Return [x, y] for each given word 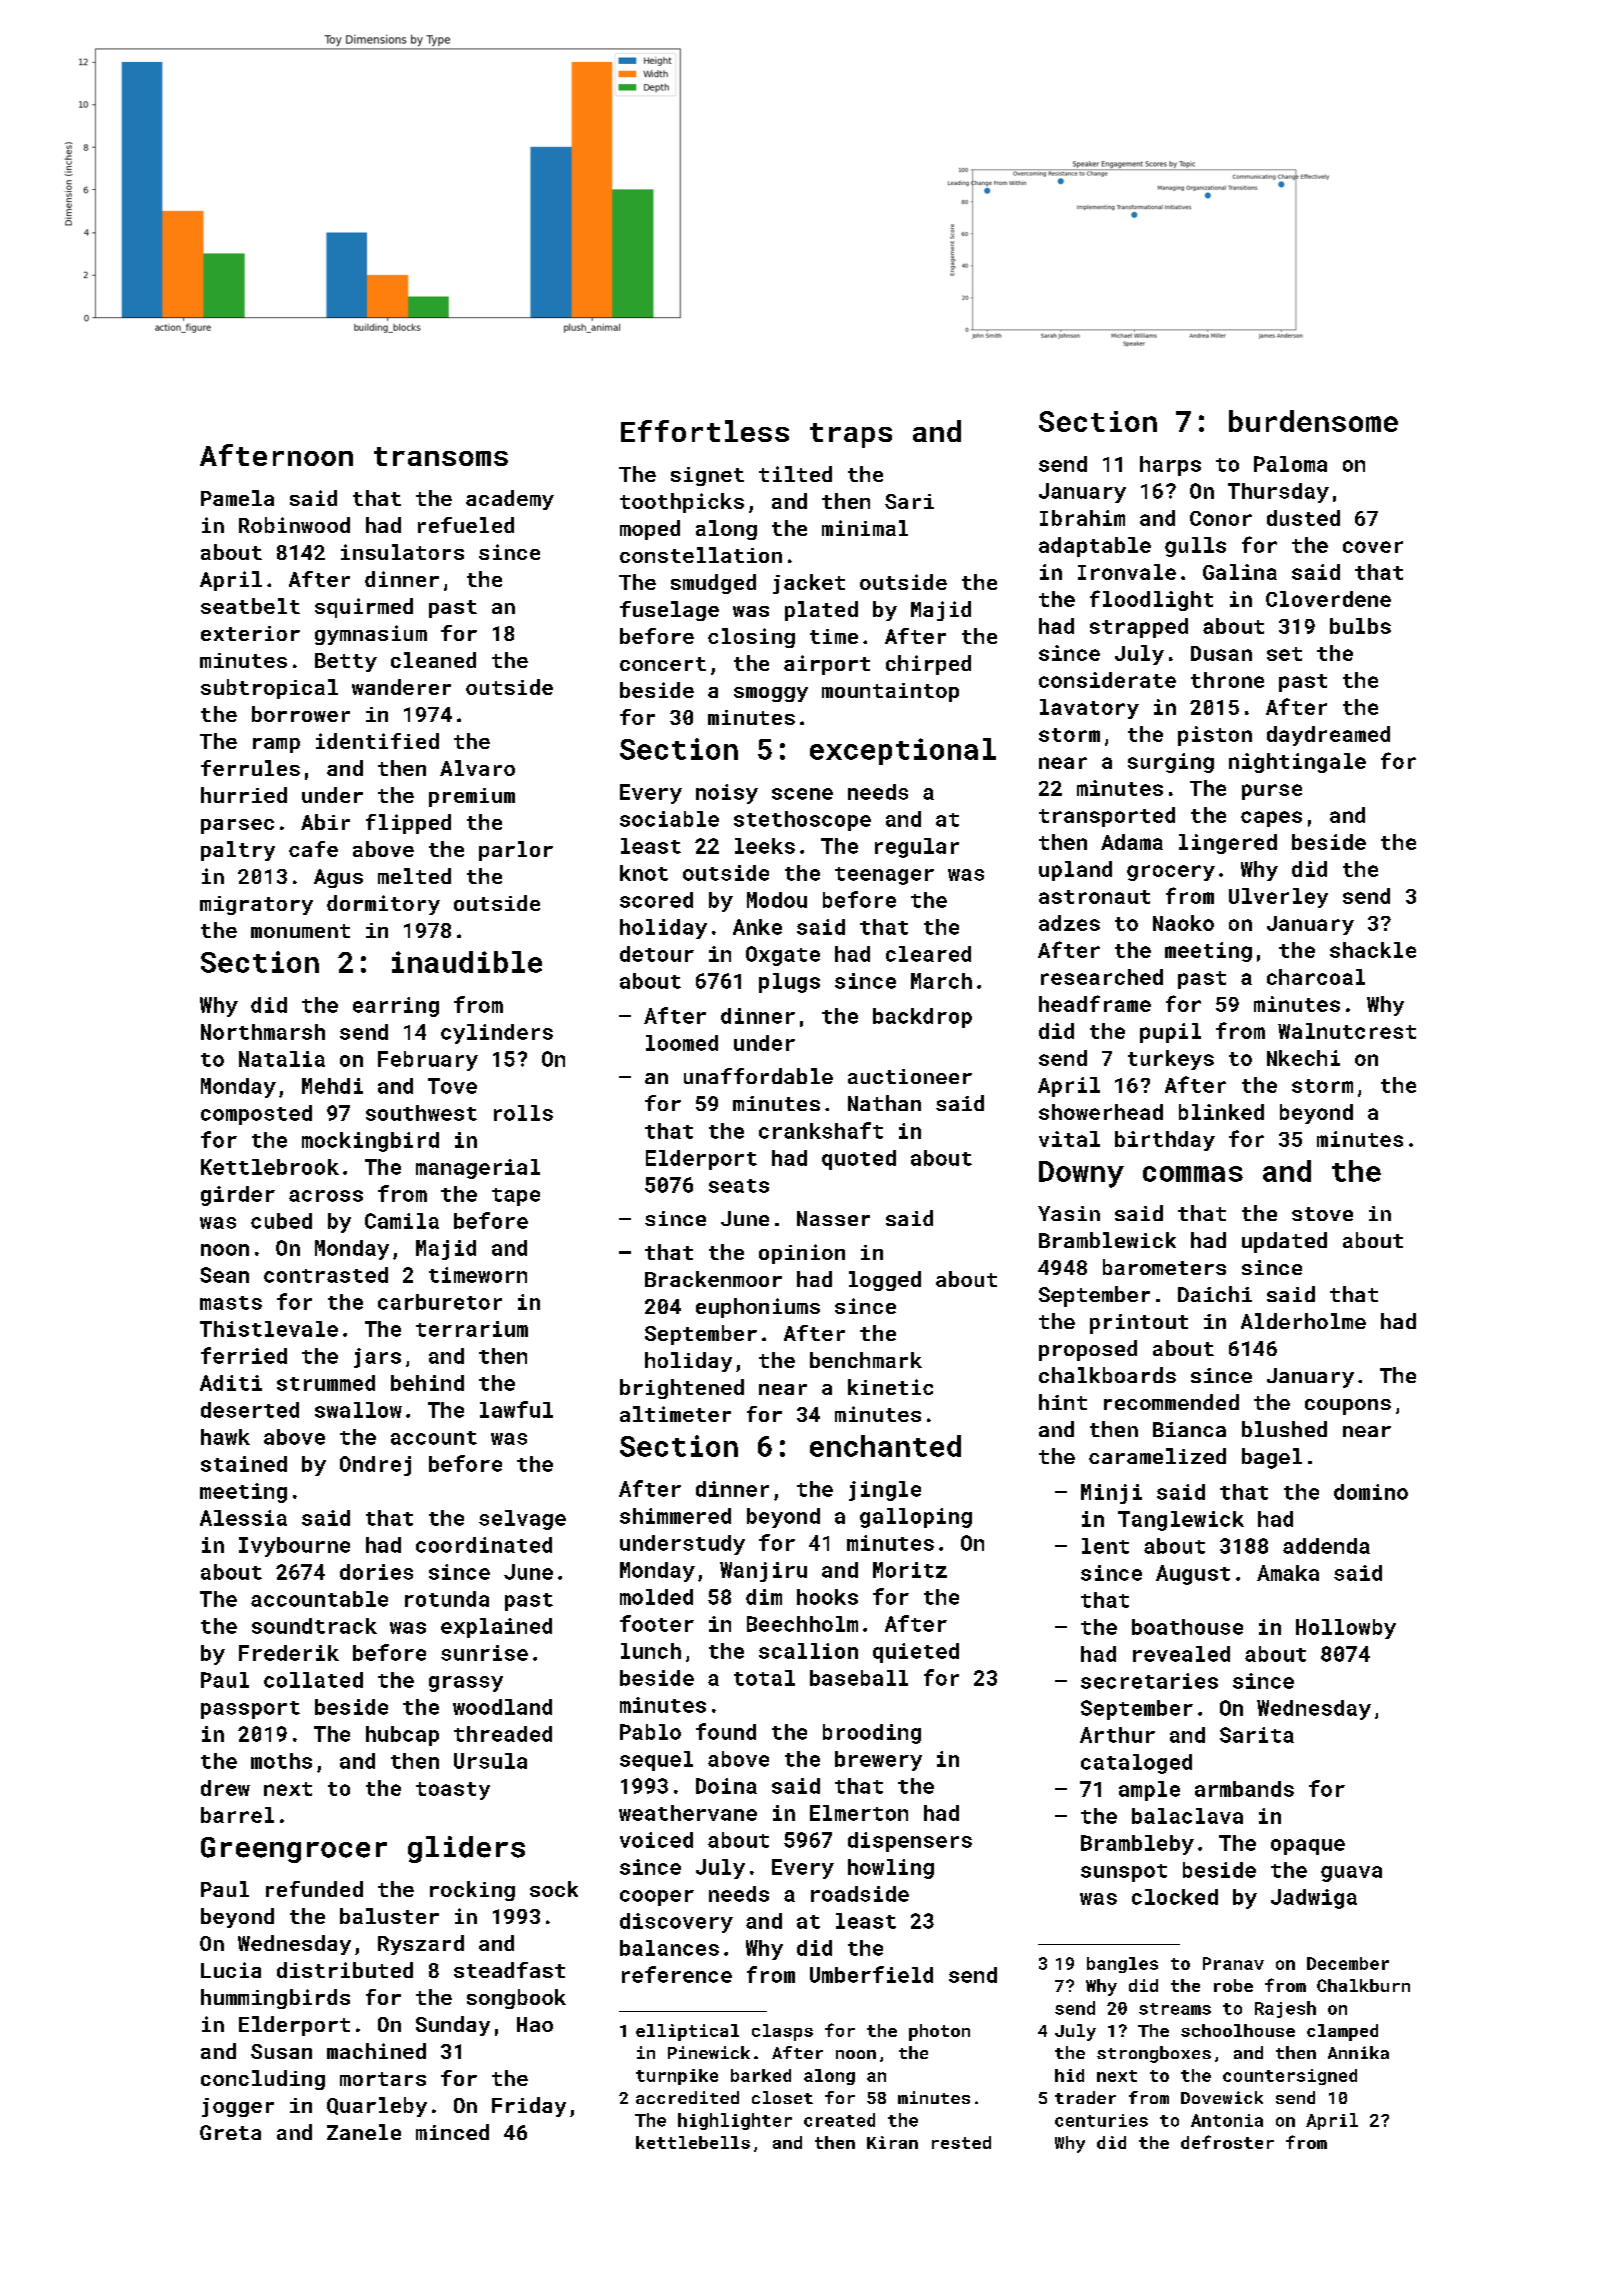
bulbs [1360, 626]
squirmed [364, 608]
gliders [466, 1849]
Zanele [364, 2132]
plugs [789, 983]
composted [256, 1115]
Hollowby [1346, 1629]
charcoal [1316, 977]
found [726, 1731]
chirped [928, 665]
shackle [1373, 950]
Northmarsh [263, 1032]
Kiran [892, 2142]
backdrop [922, 1018]
